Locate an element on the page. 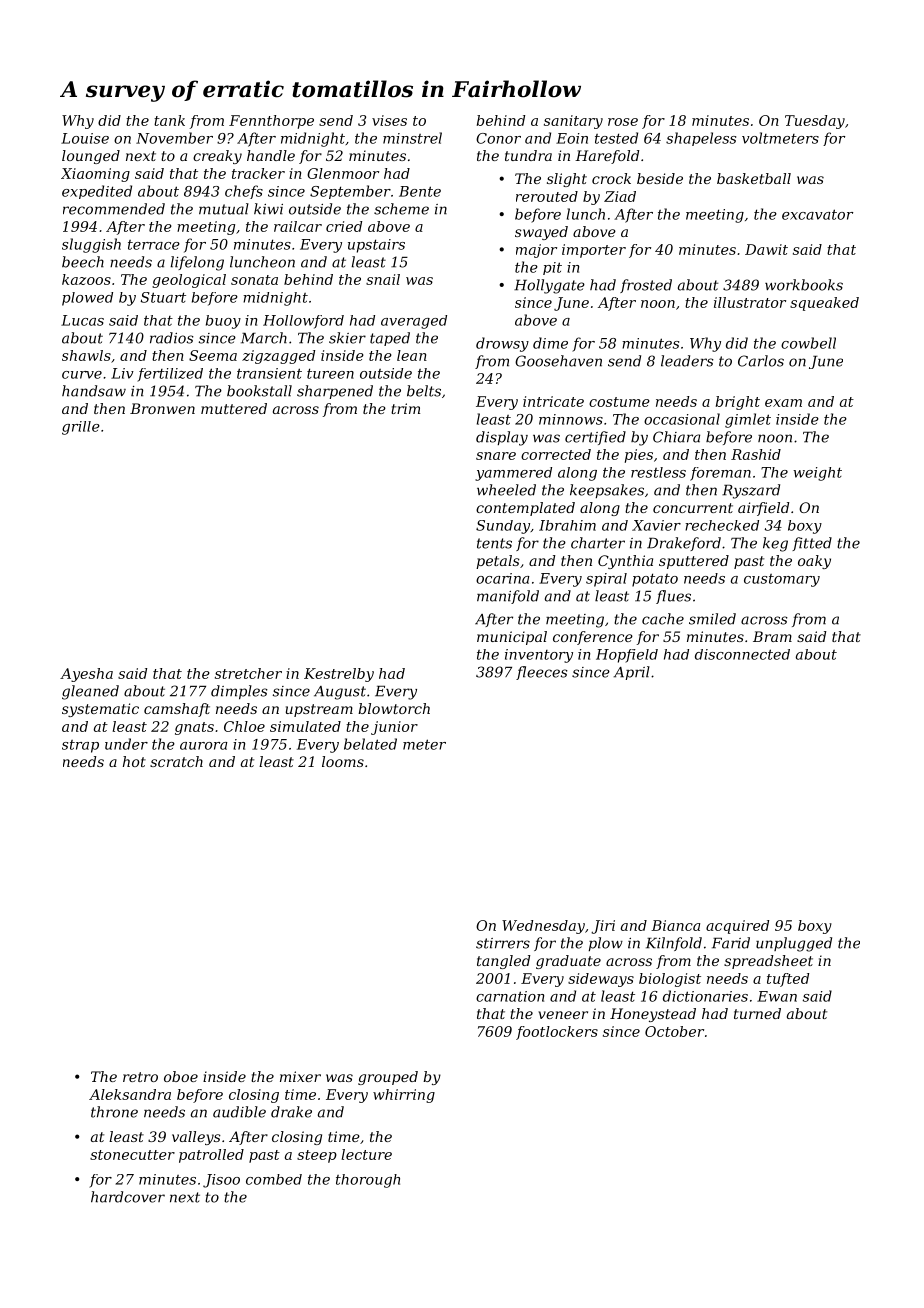 The width and height of the document is (924, 1308). stirrers is located at coordinates (503, 943).
